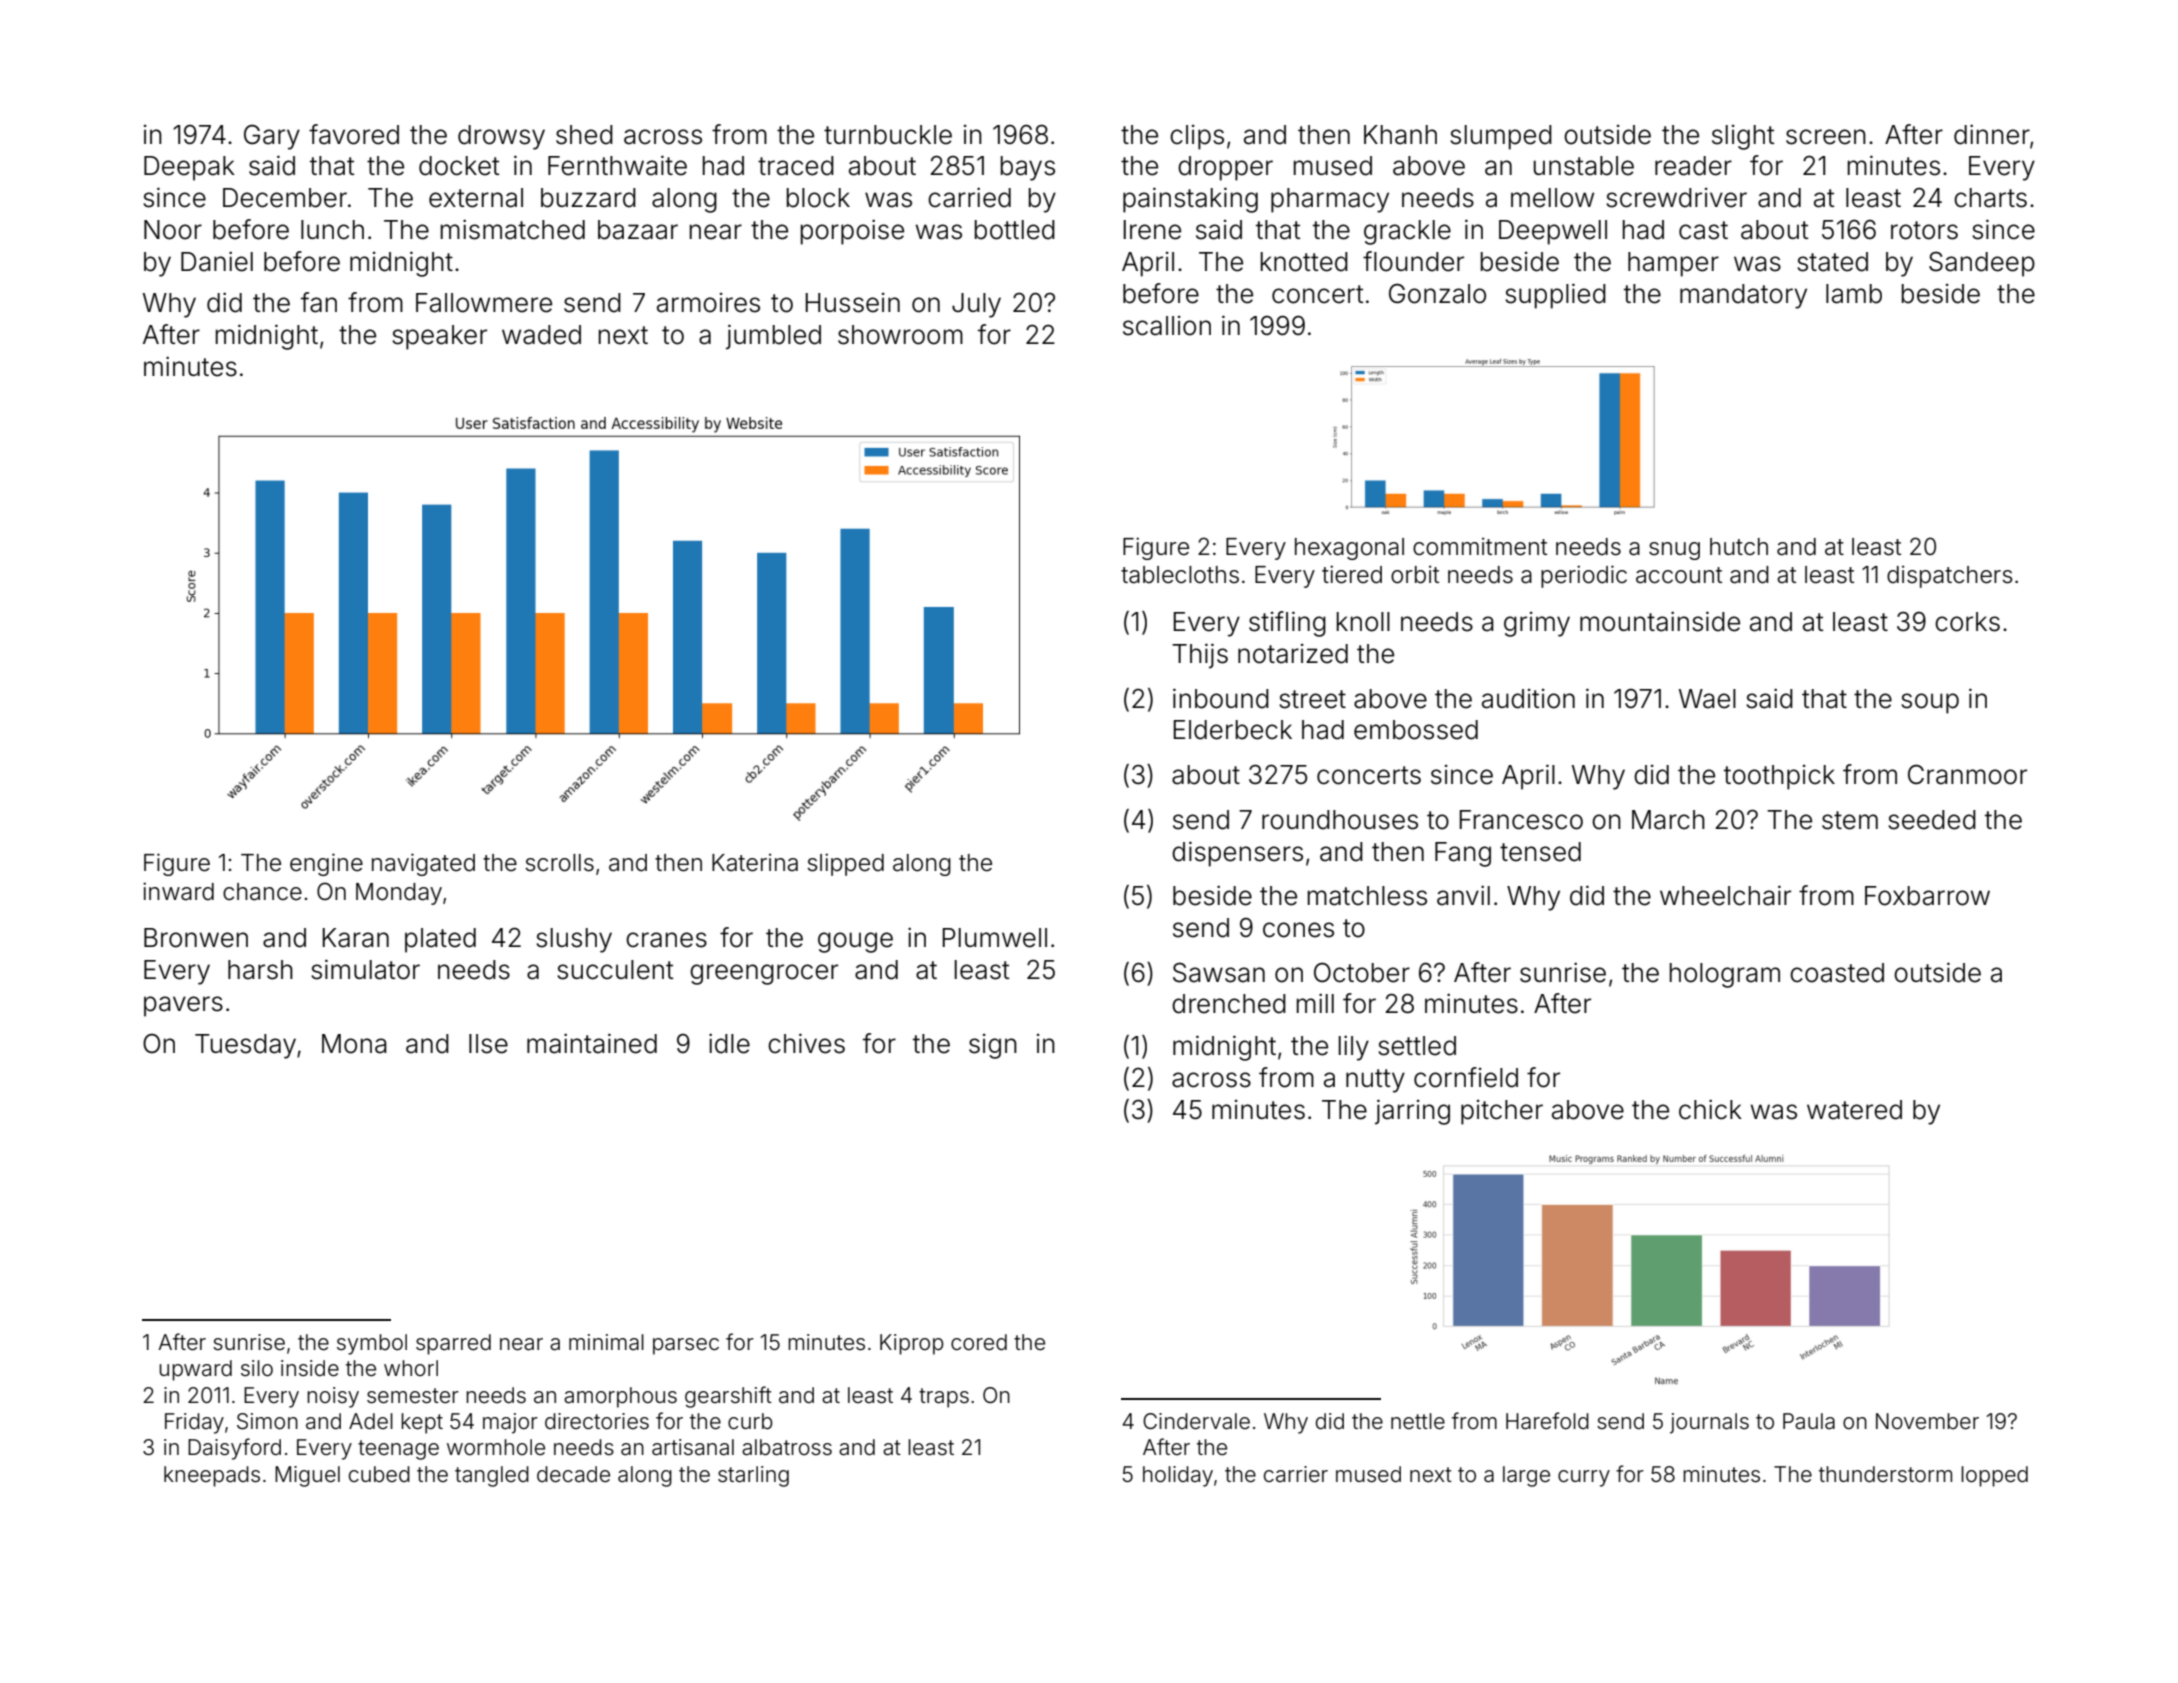 The image size is (2178, 1683). Describe the element at coordinates (993, 1046) in the page. I see `sign` at that location.
